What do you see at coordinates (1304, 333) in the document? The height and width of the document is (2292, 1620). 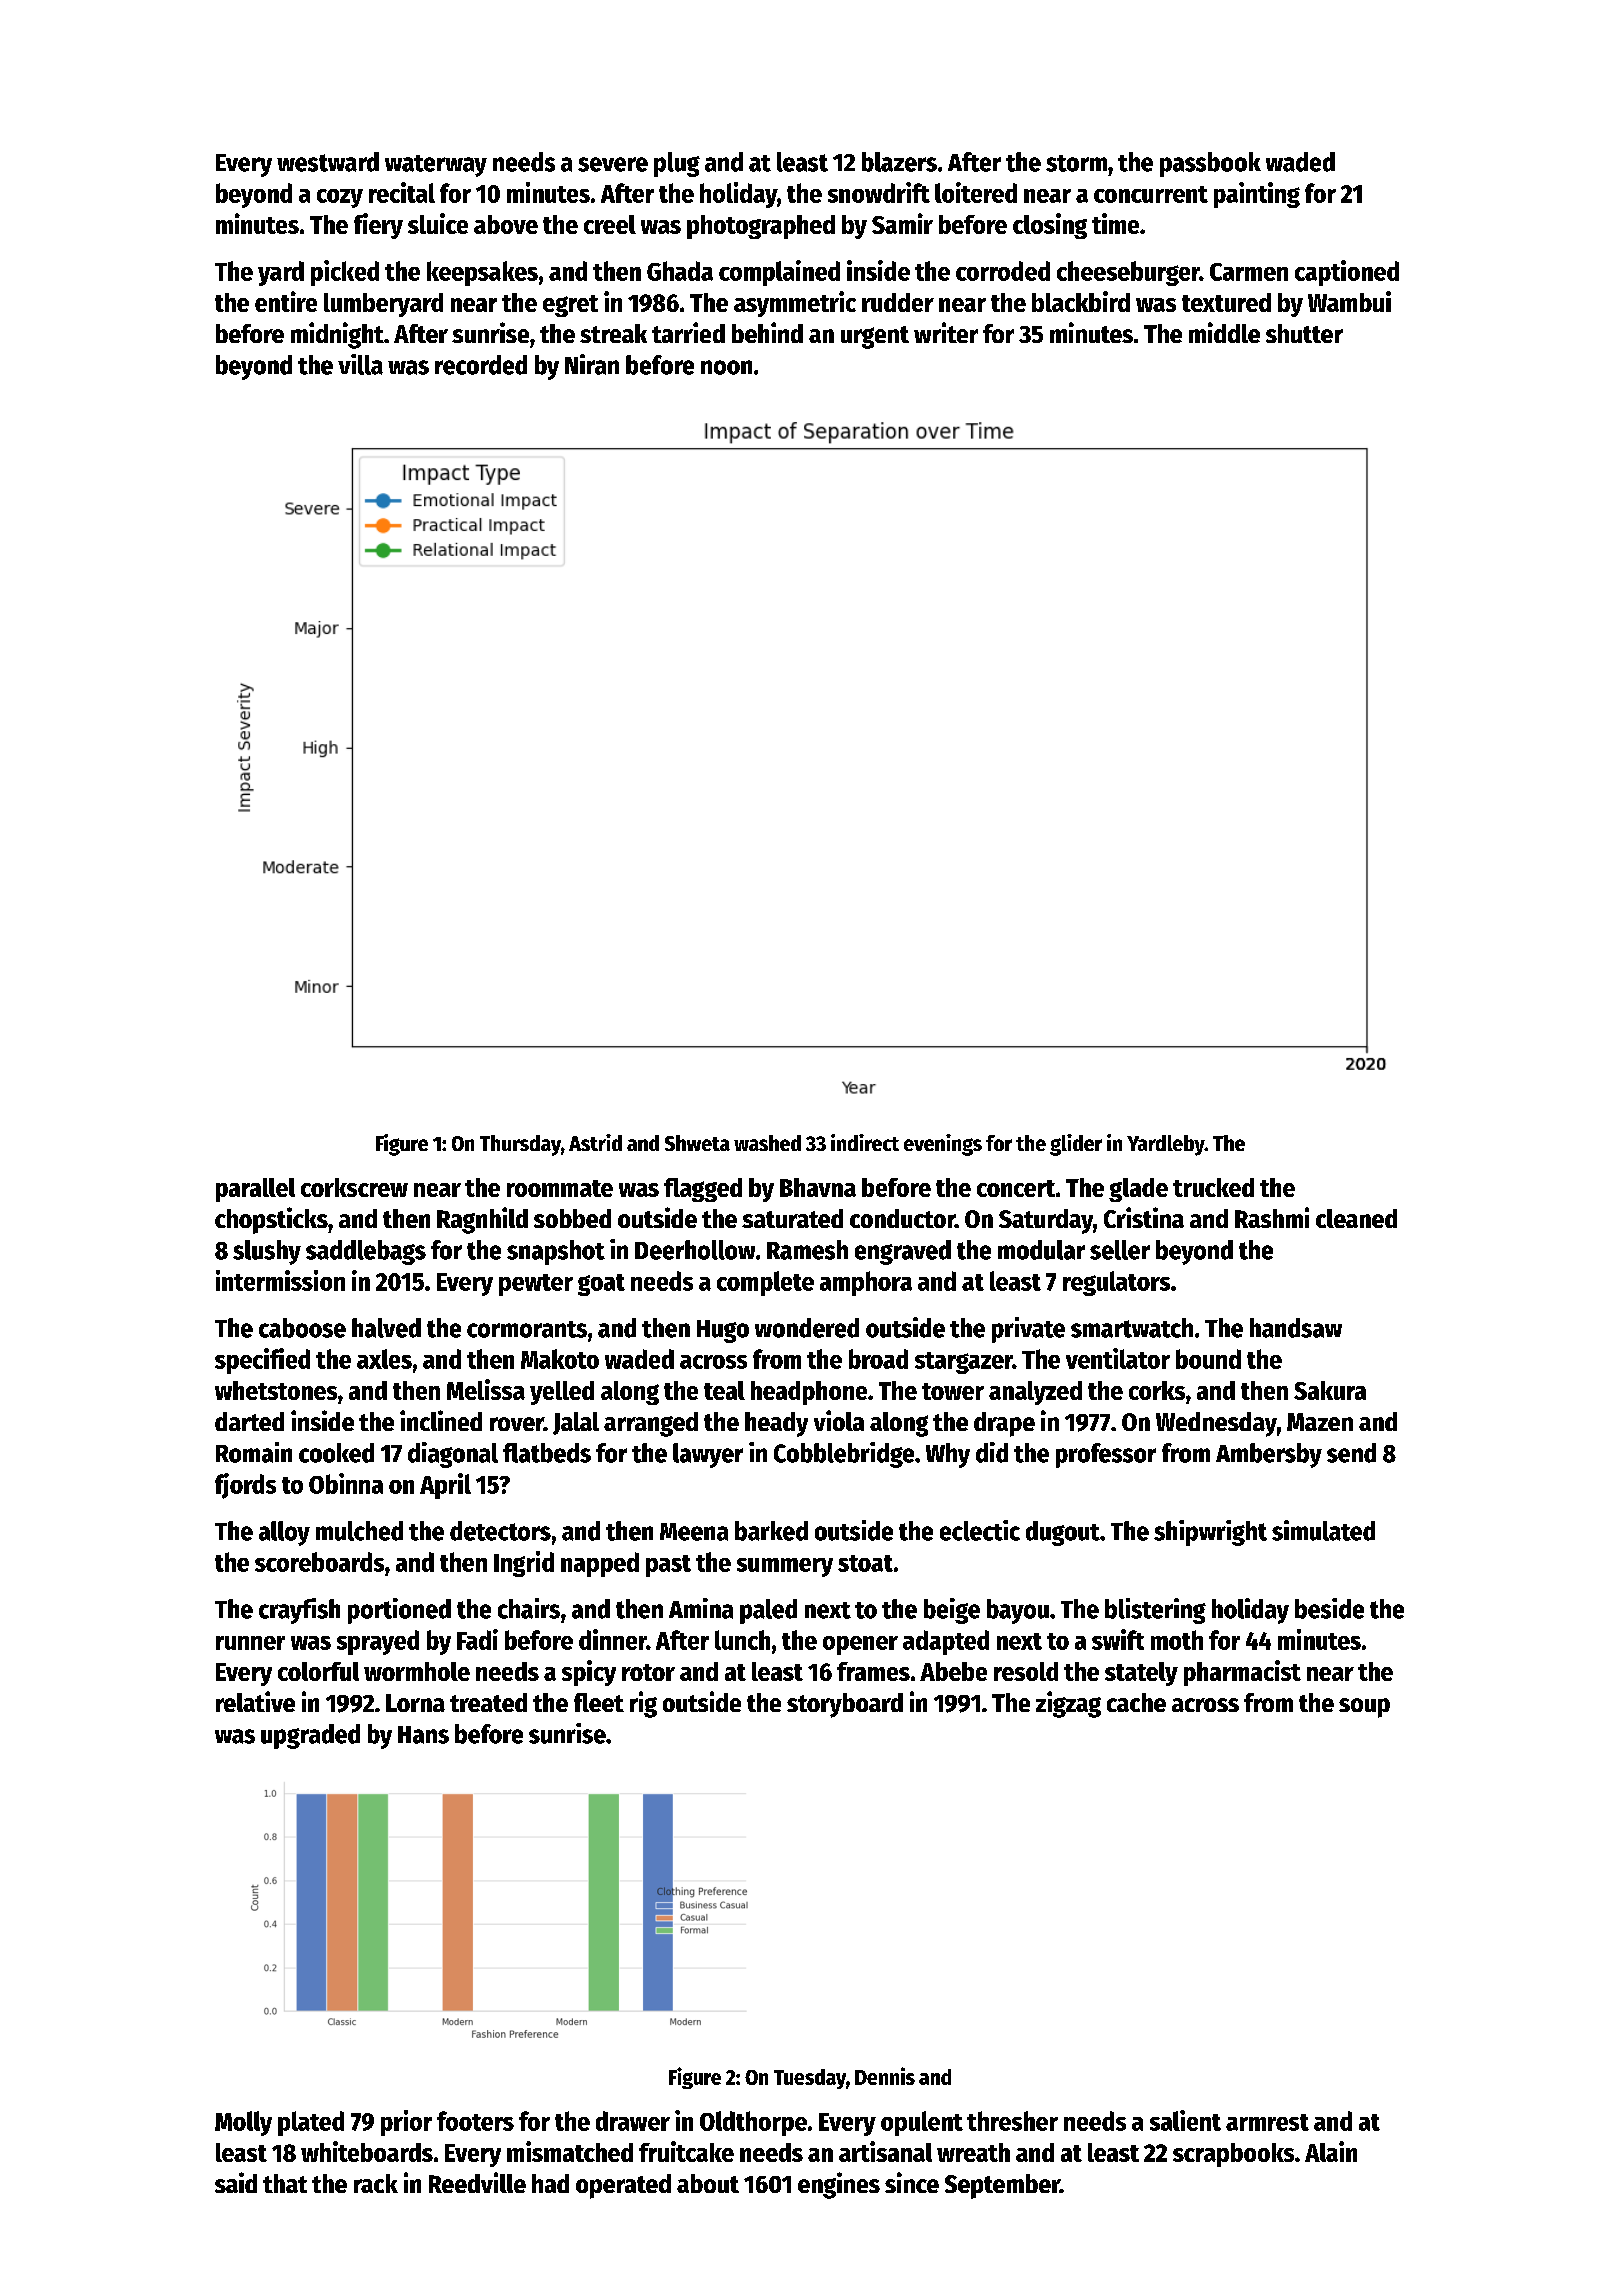 I see `shutter` at bounding box center [1304, 333].
